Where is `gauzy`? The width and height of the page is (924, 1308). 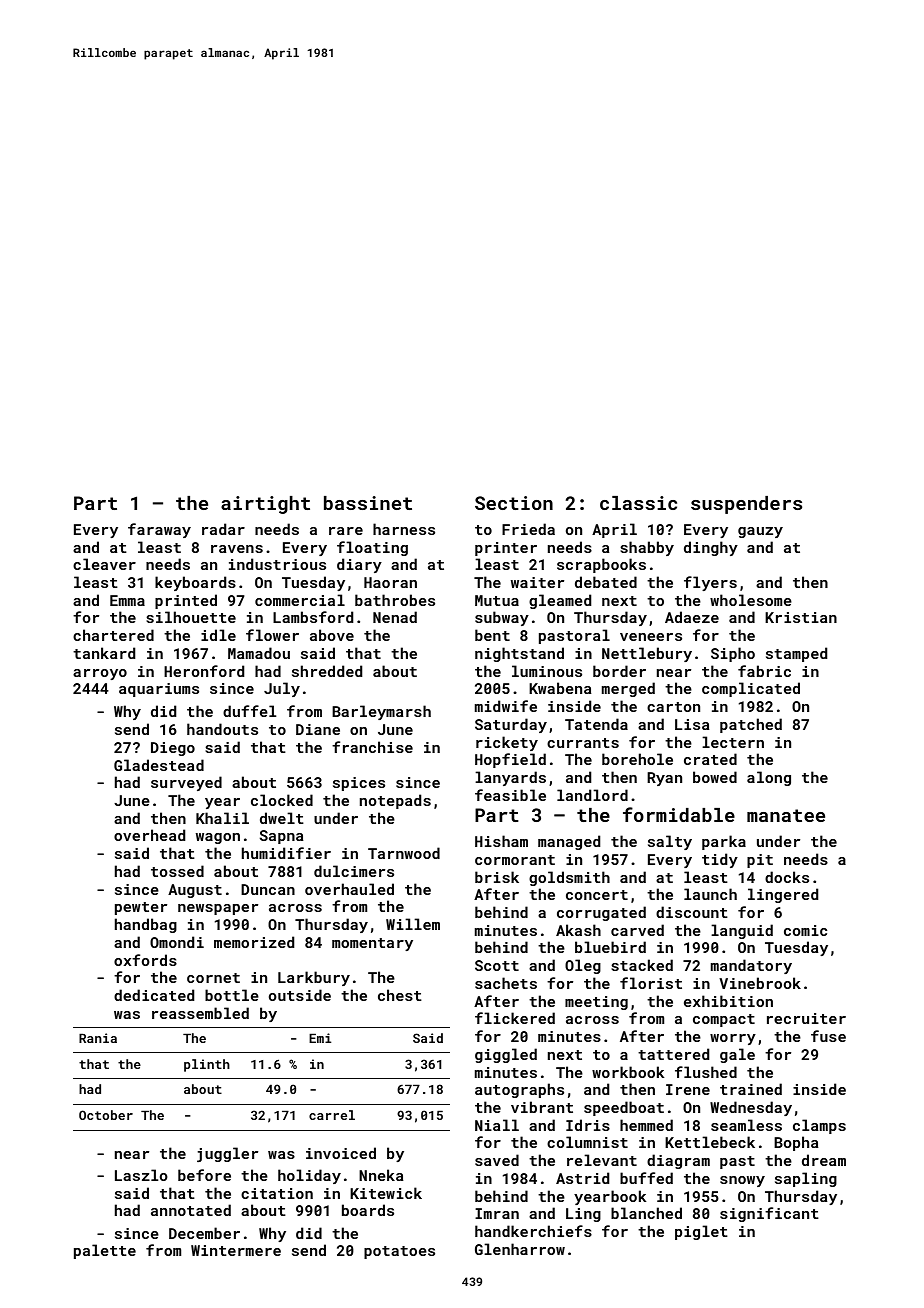 gauzy is located at coordinates (760, 532).
